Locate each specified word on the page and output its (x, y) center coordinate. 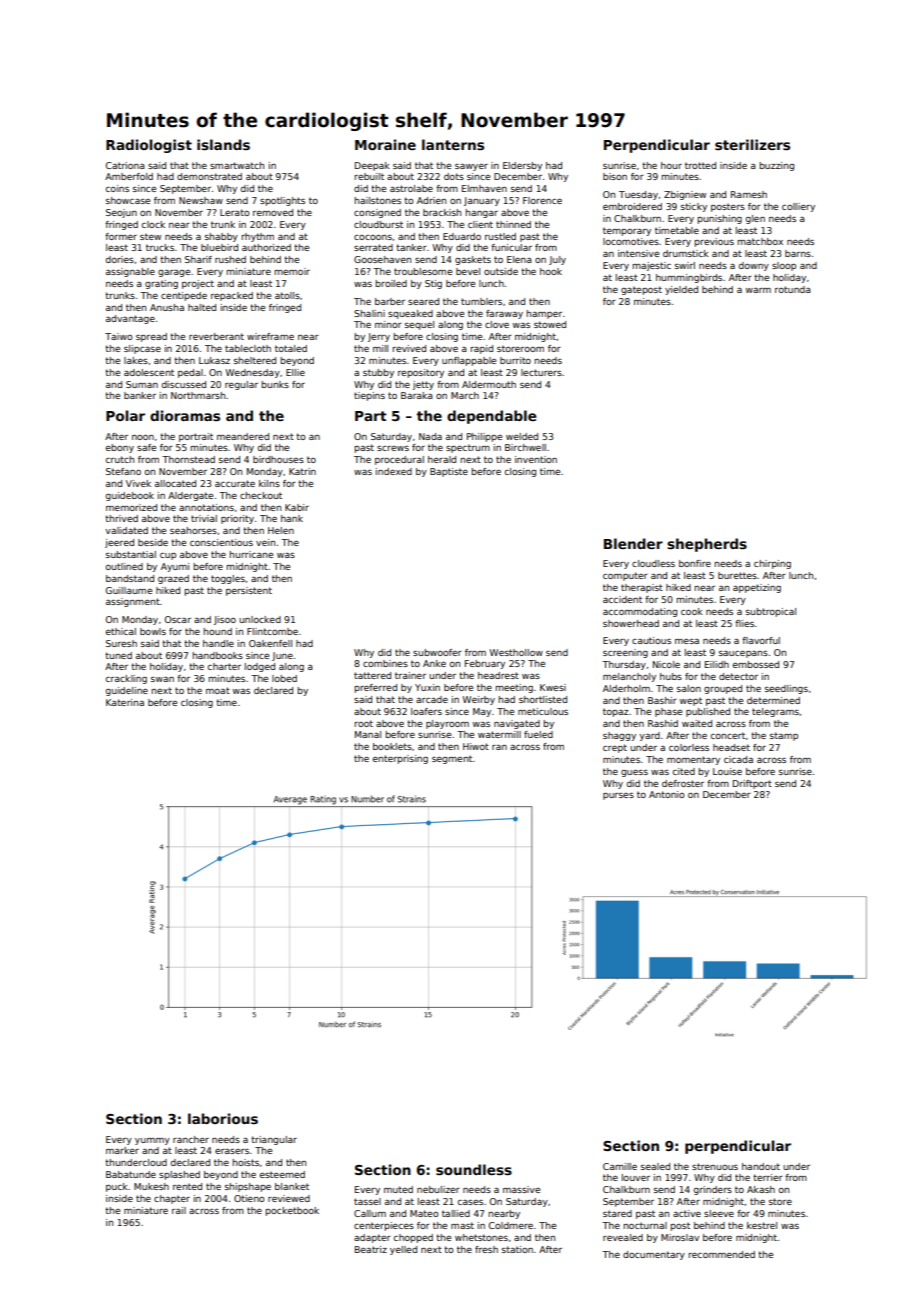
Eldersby (522, 166)
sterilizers (752, 144)
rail (179, 1210)
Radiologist (149, 146)
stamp (784, 736)
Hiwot (476, 746)
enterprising (400, 759)
